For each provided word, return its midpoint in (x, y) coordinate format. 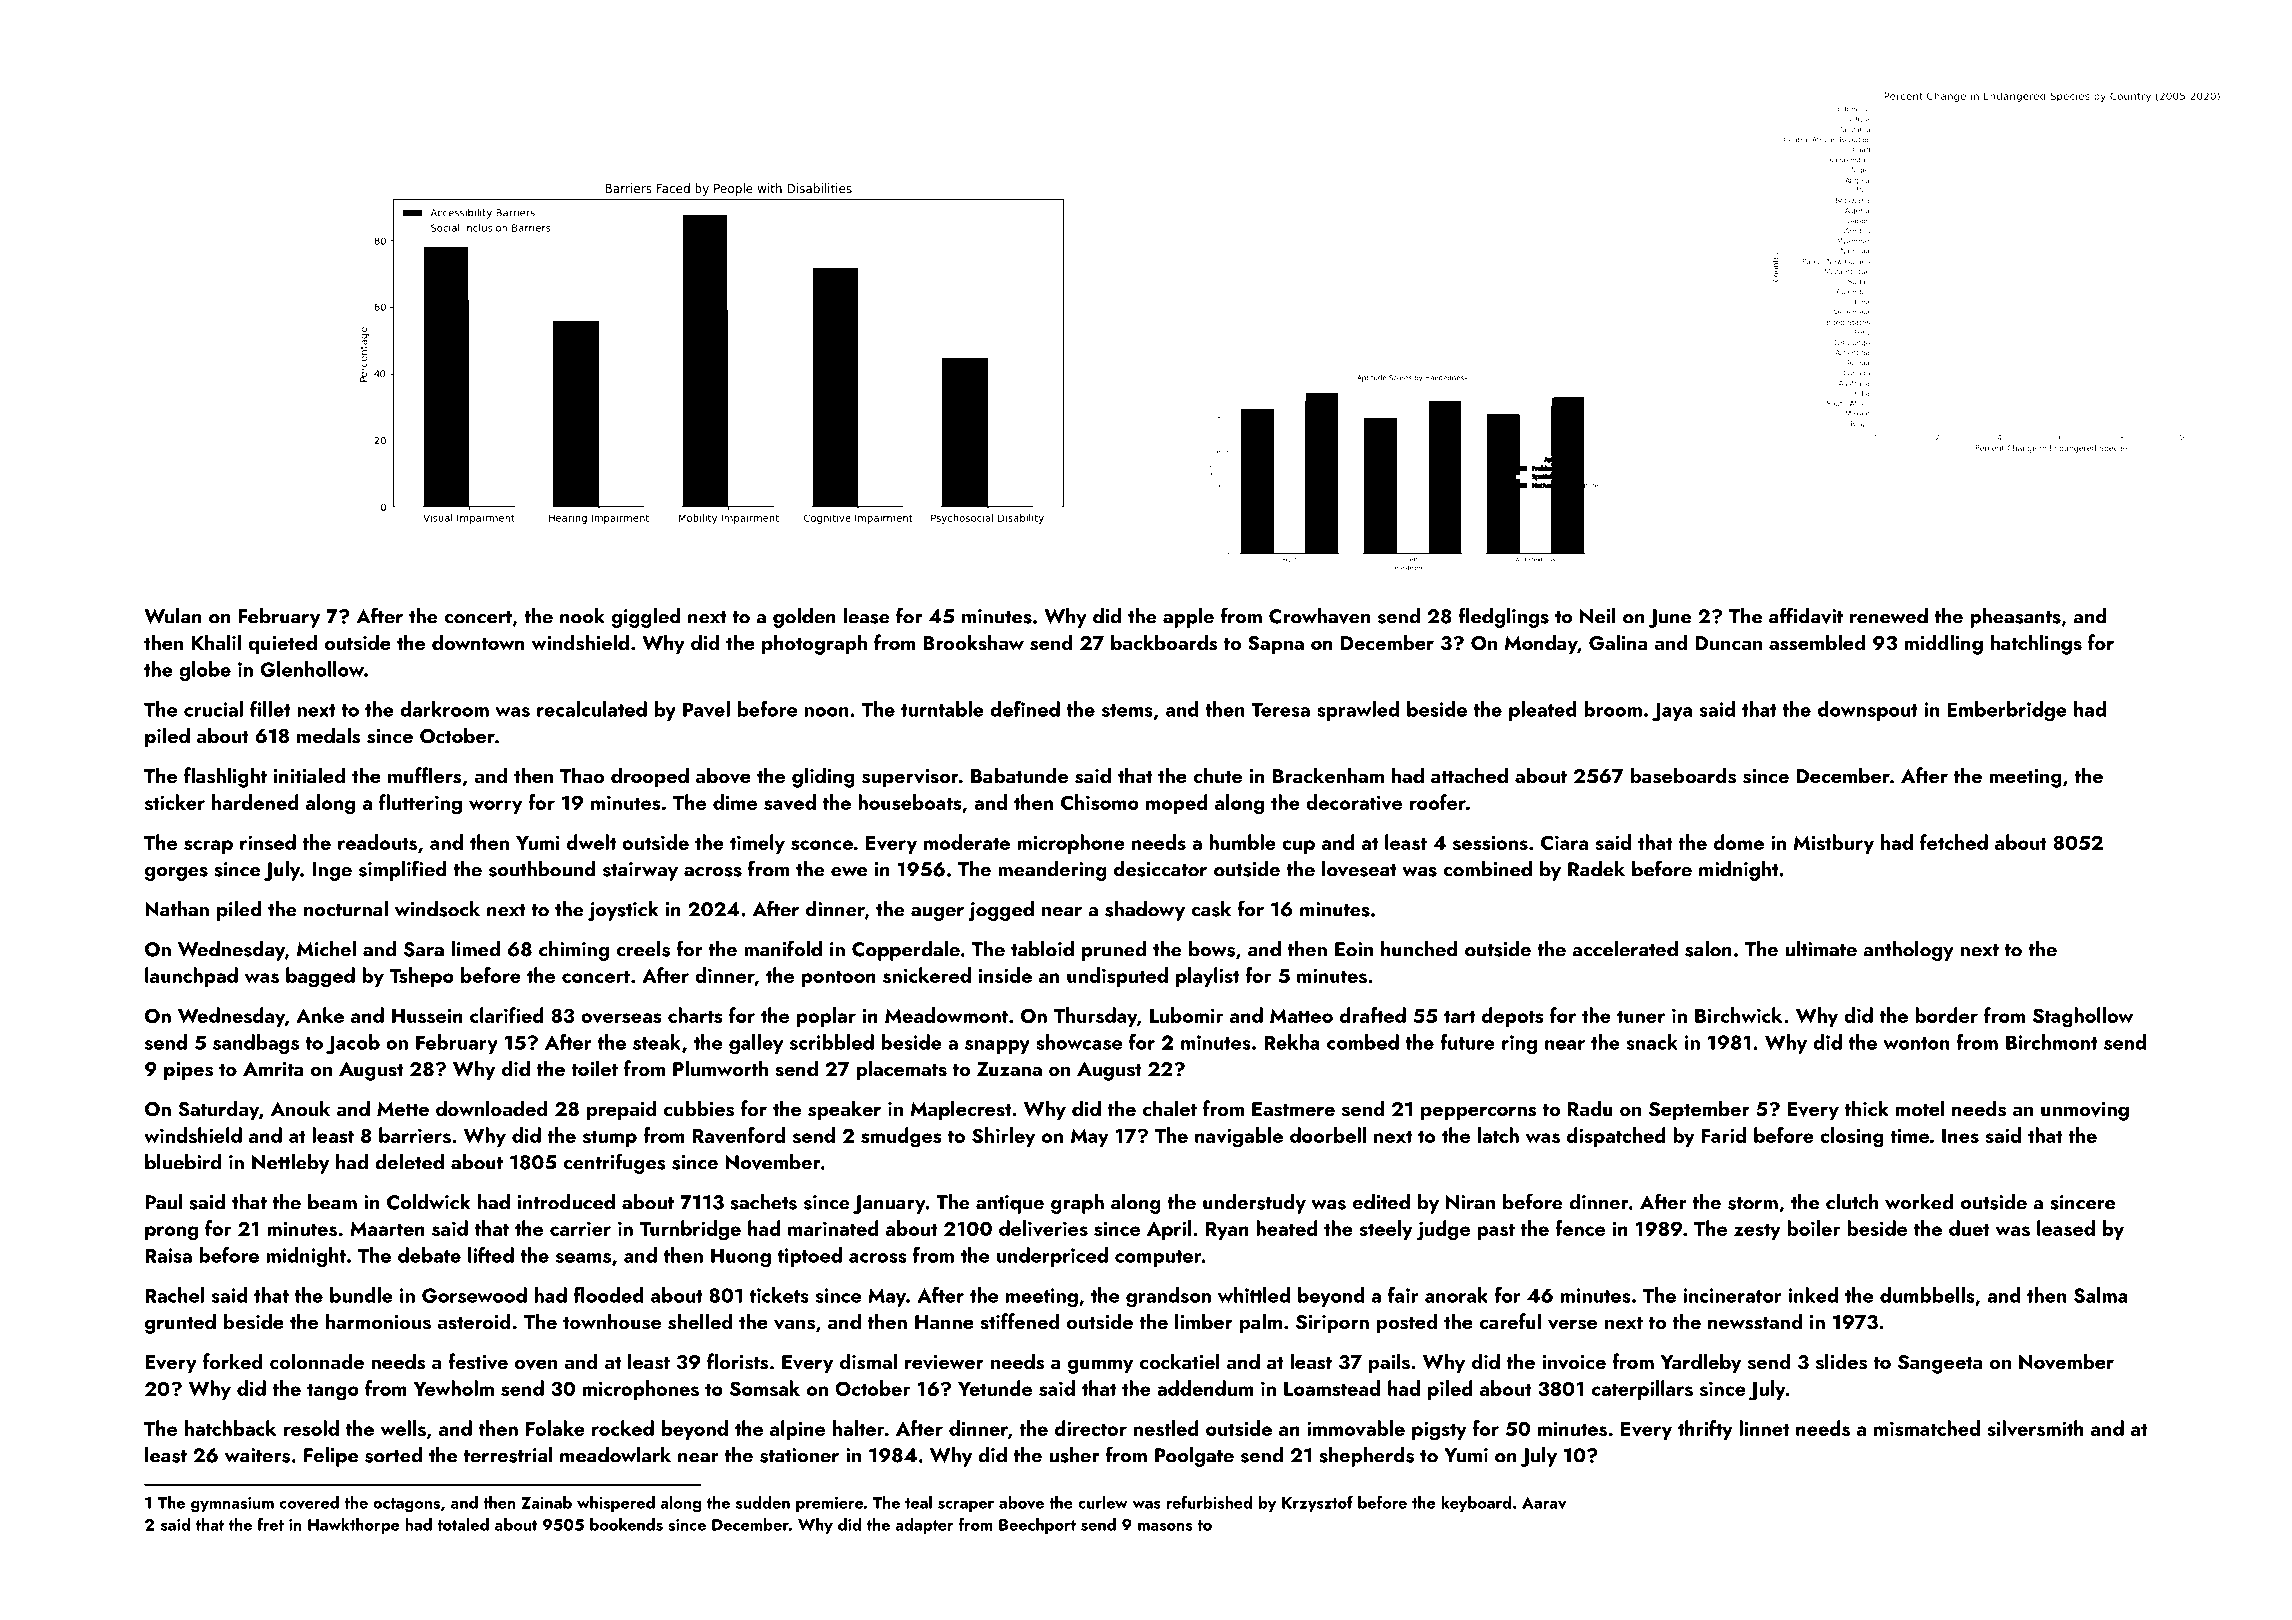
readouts (377, 842)
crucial (213, 709)
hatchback (230, 1428)
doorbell (1328, 1135)
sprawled (1358, 711)
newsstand (1755, 1321)
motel (1920, 1108)
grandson (1168, 1297)
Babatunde (1019, 775)
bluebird (183, 1162)
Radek (1596, 869)
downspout (1868, 711)
